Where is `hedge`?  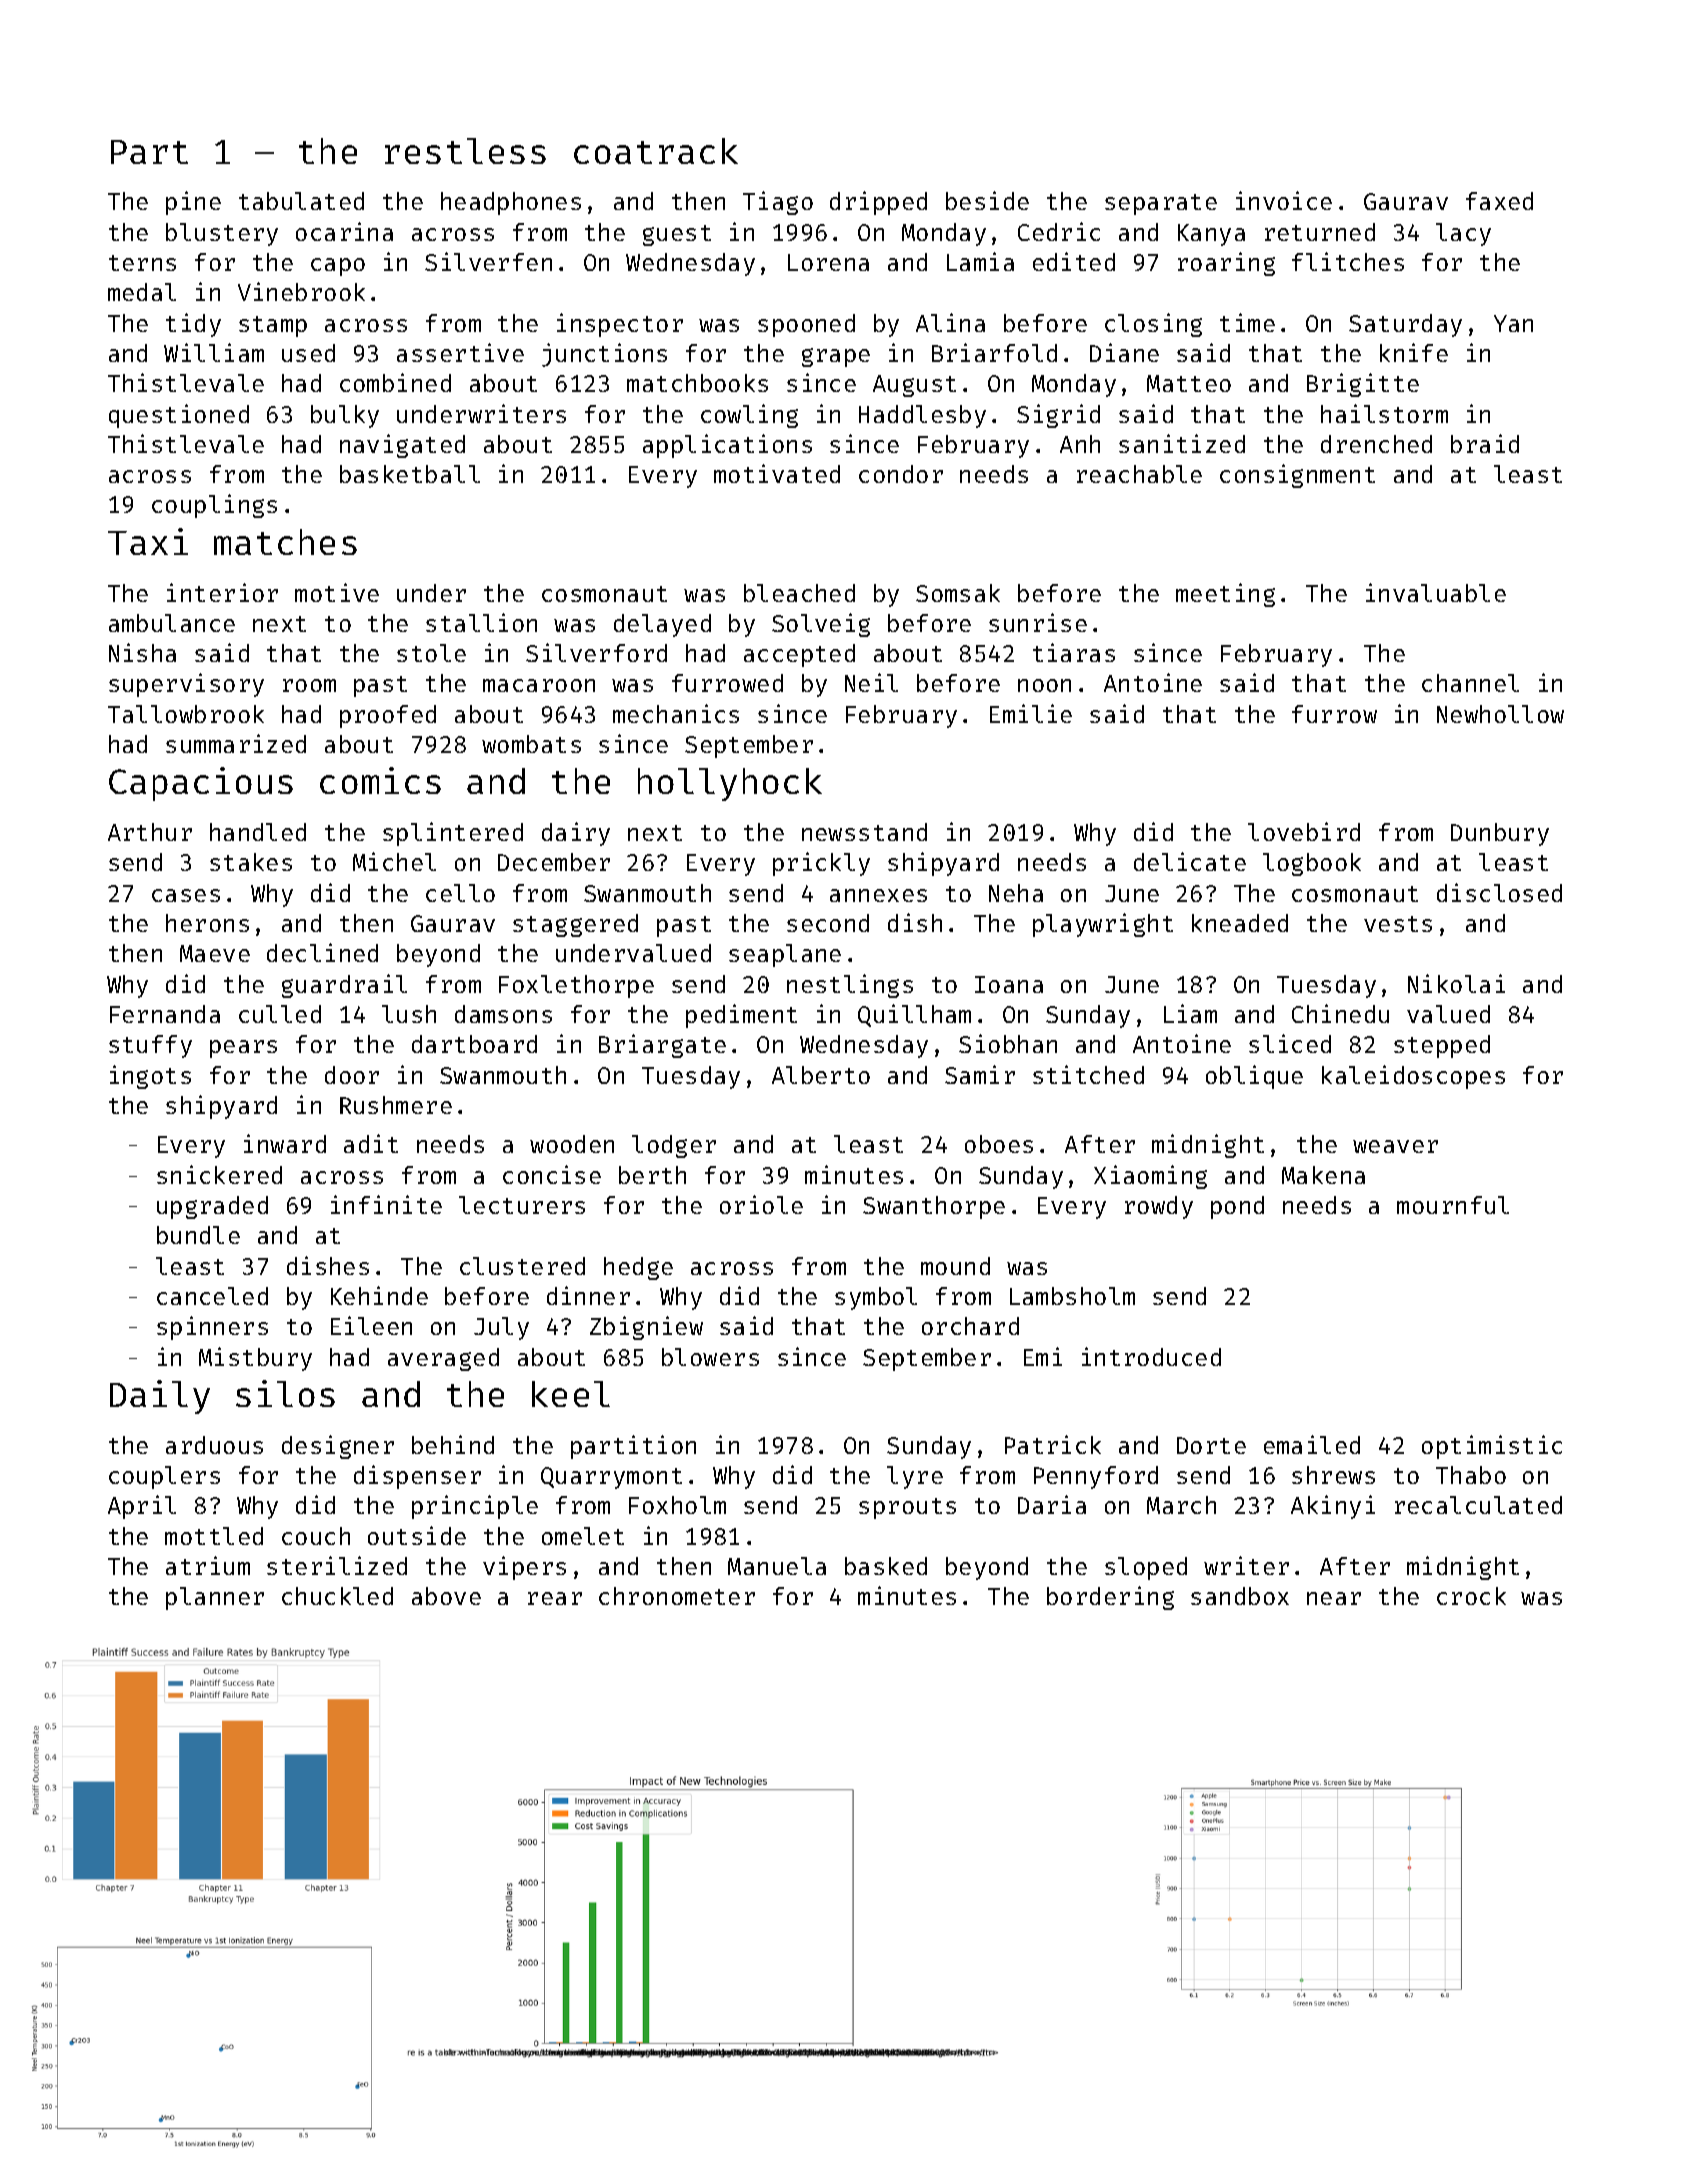
hedge is located at coordinates (638, 1268).
